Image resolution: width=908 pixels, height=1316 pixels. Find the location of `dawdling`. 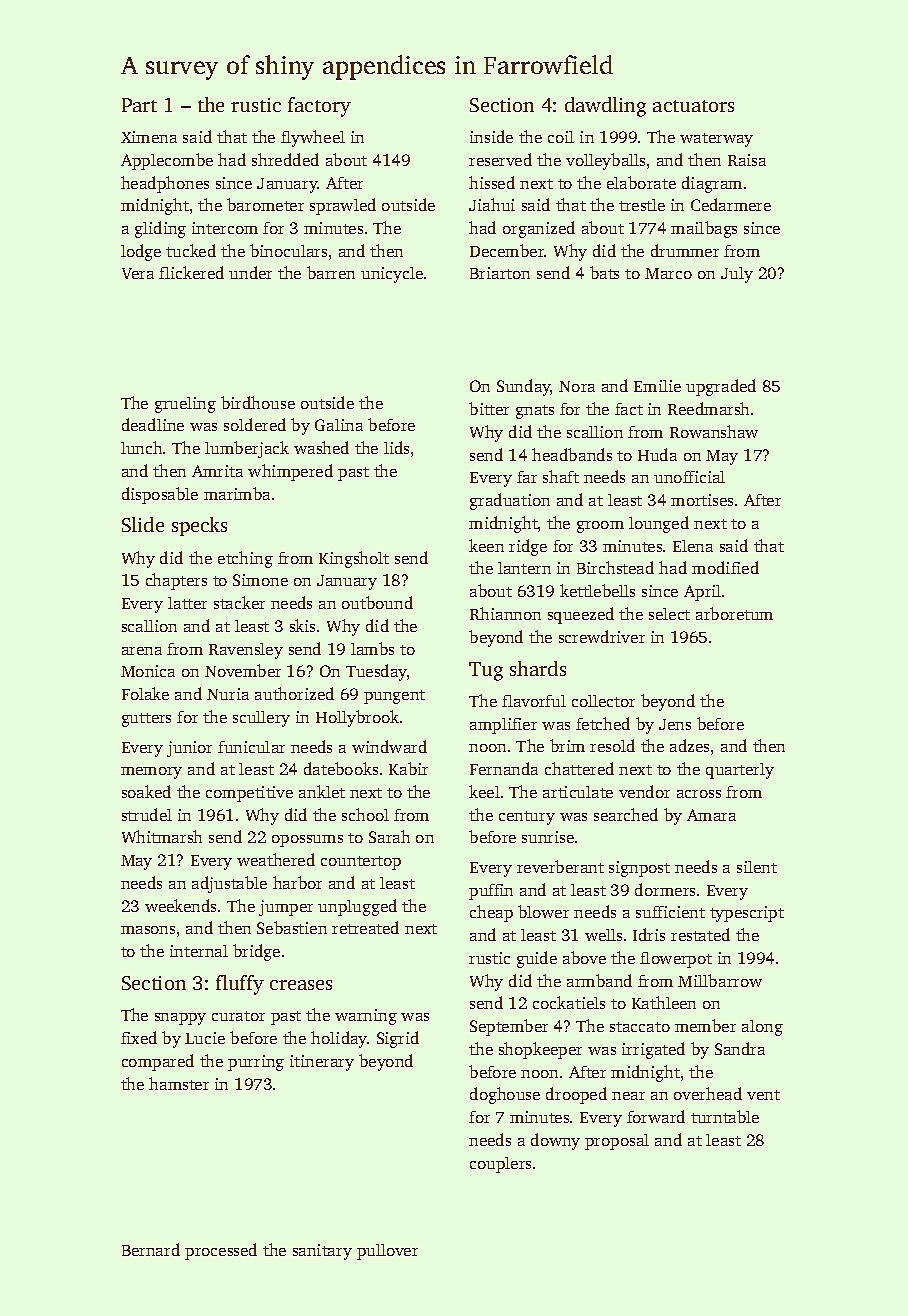

dawdling is located at coordinates (605, 107).
